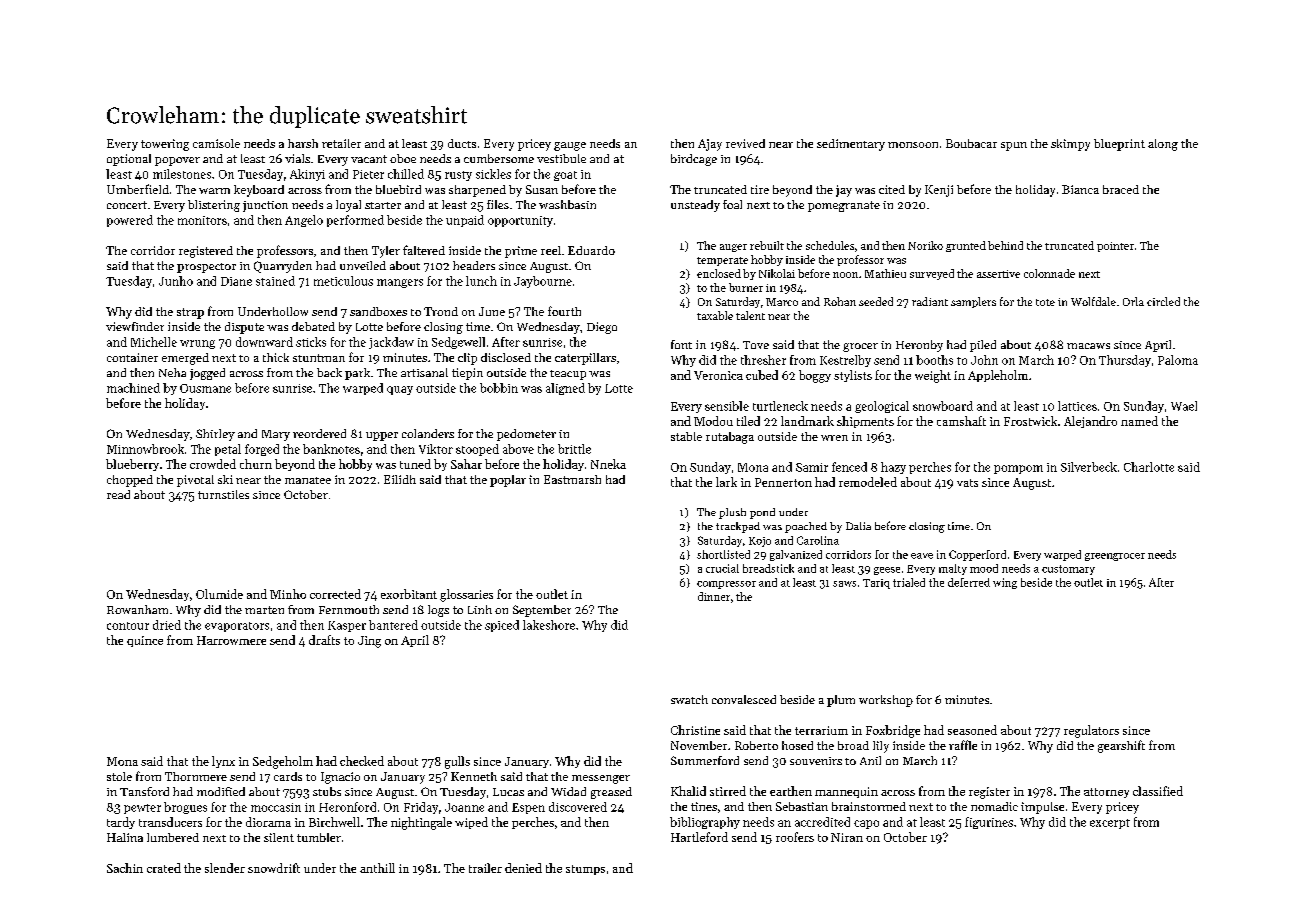 The image size is (1308, 924). I want to click on pedometer, so click(526, 435).
